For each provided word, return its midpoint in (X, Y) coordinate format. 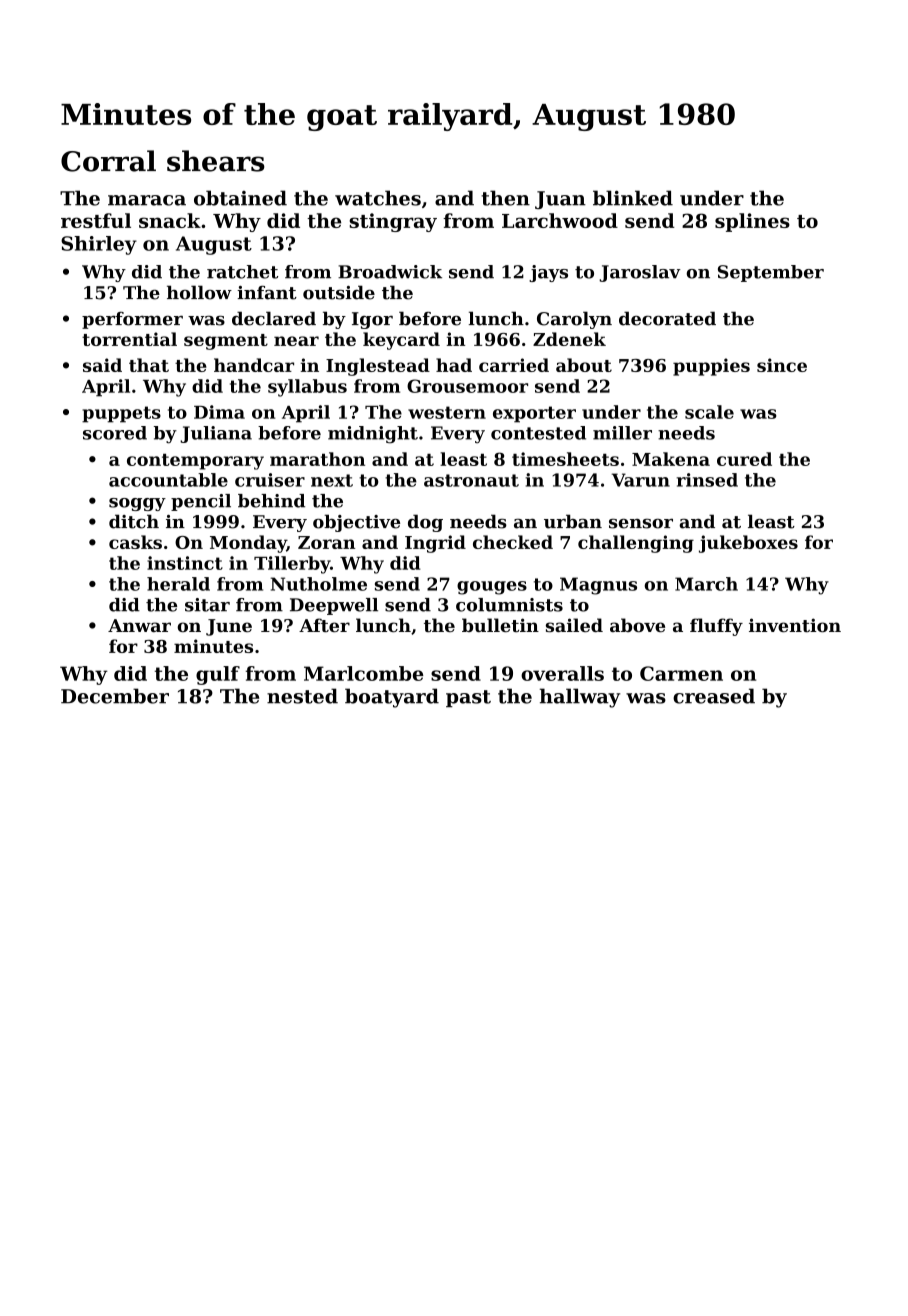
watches (378, 198)
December (115, 696)
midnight (373, 435)
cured (744, 459)
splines (752, 222)
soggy (137, 504)
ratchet (242, 272)
